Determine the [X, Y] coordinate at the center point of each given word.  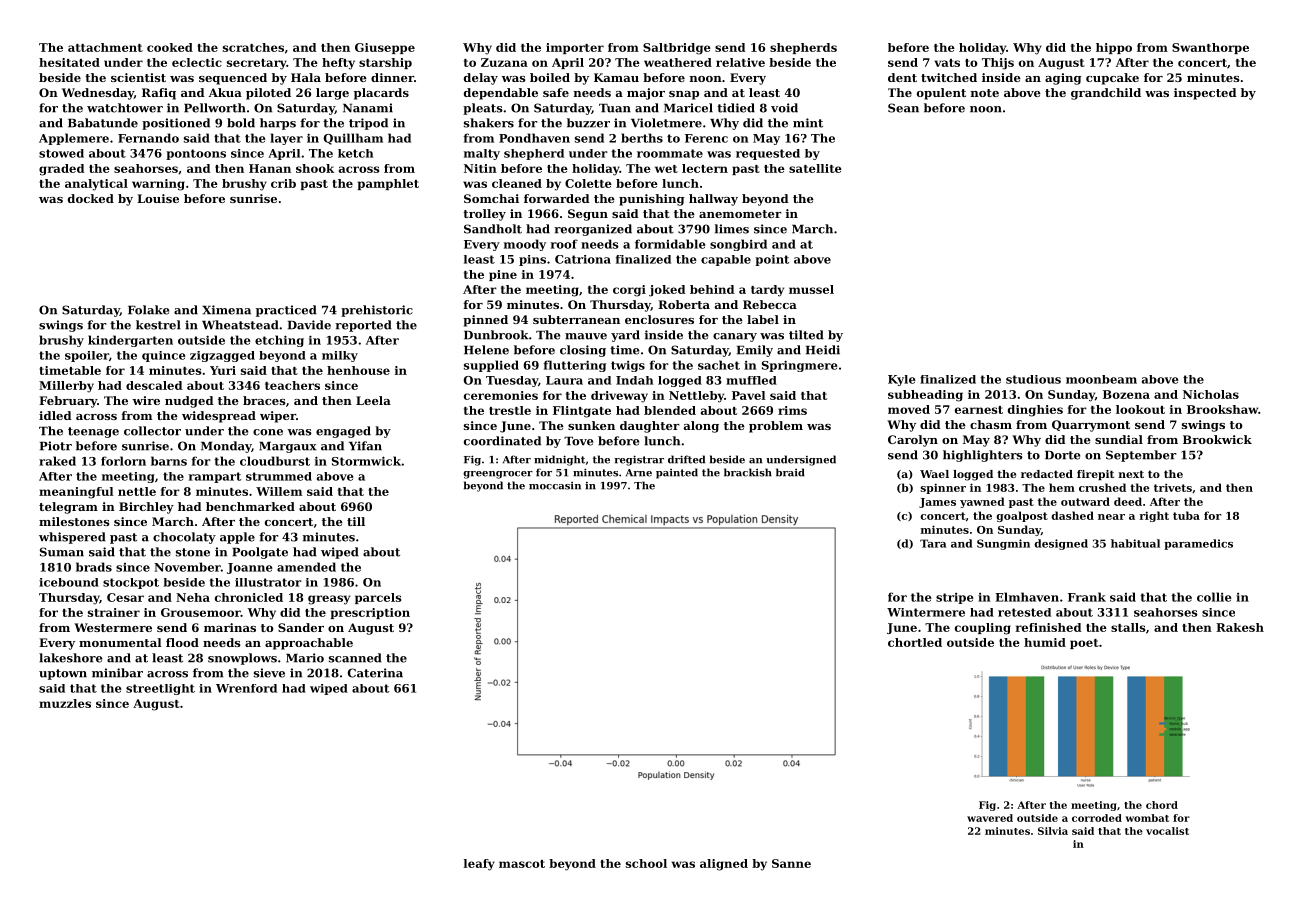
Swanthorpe [1210, 48]
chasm [991, 424]
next [1131, 474]
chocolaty [184, 538]
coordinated [502, 441]
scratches [253, 47]
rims [792, 410]
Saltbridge [677, 49]
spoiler [87, 356]
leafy [479, 865]
